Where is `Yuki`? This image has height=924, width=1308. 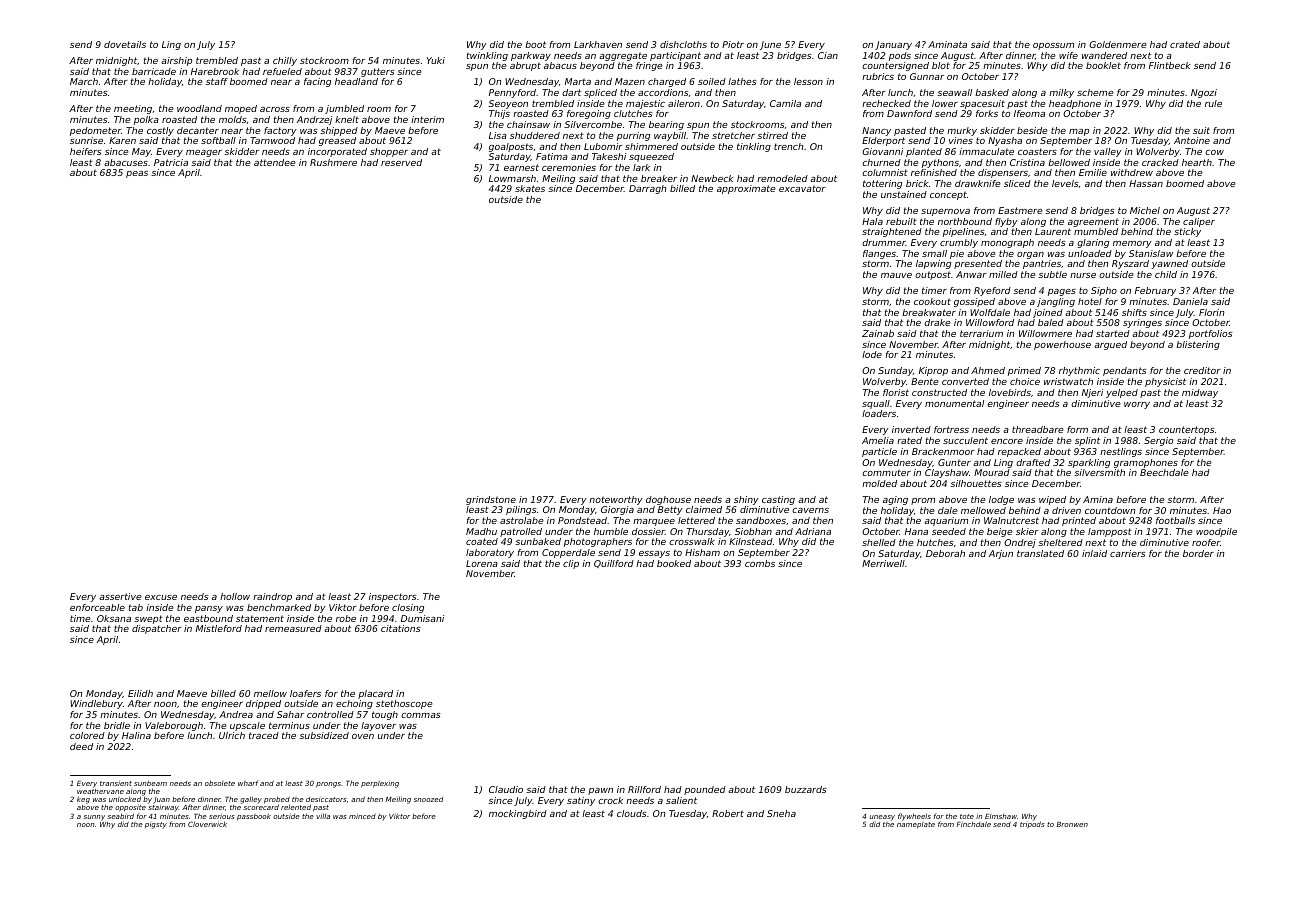
Yuki is located at coordinates (436, 60).
